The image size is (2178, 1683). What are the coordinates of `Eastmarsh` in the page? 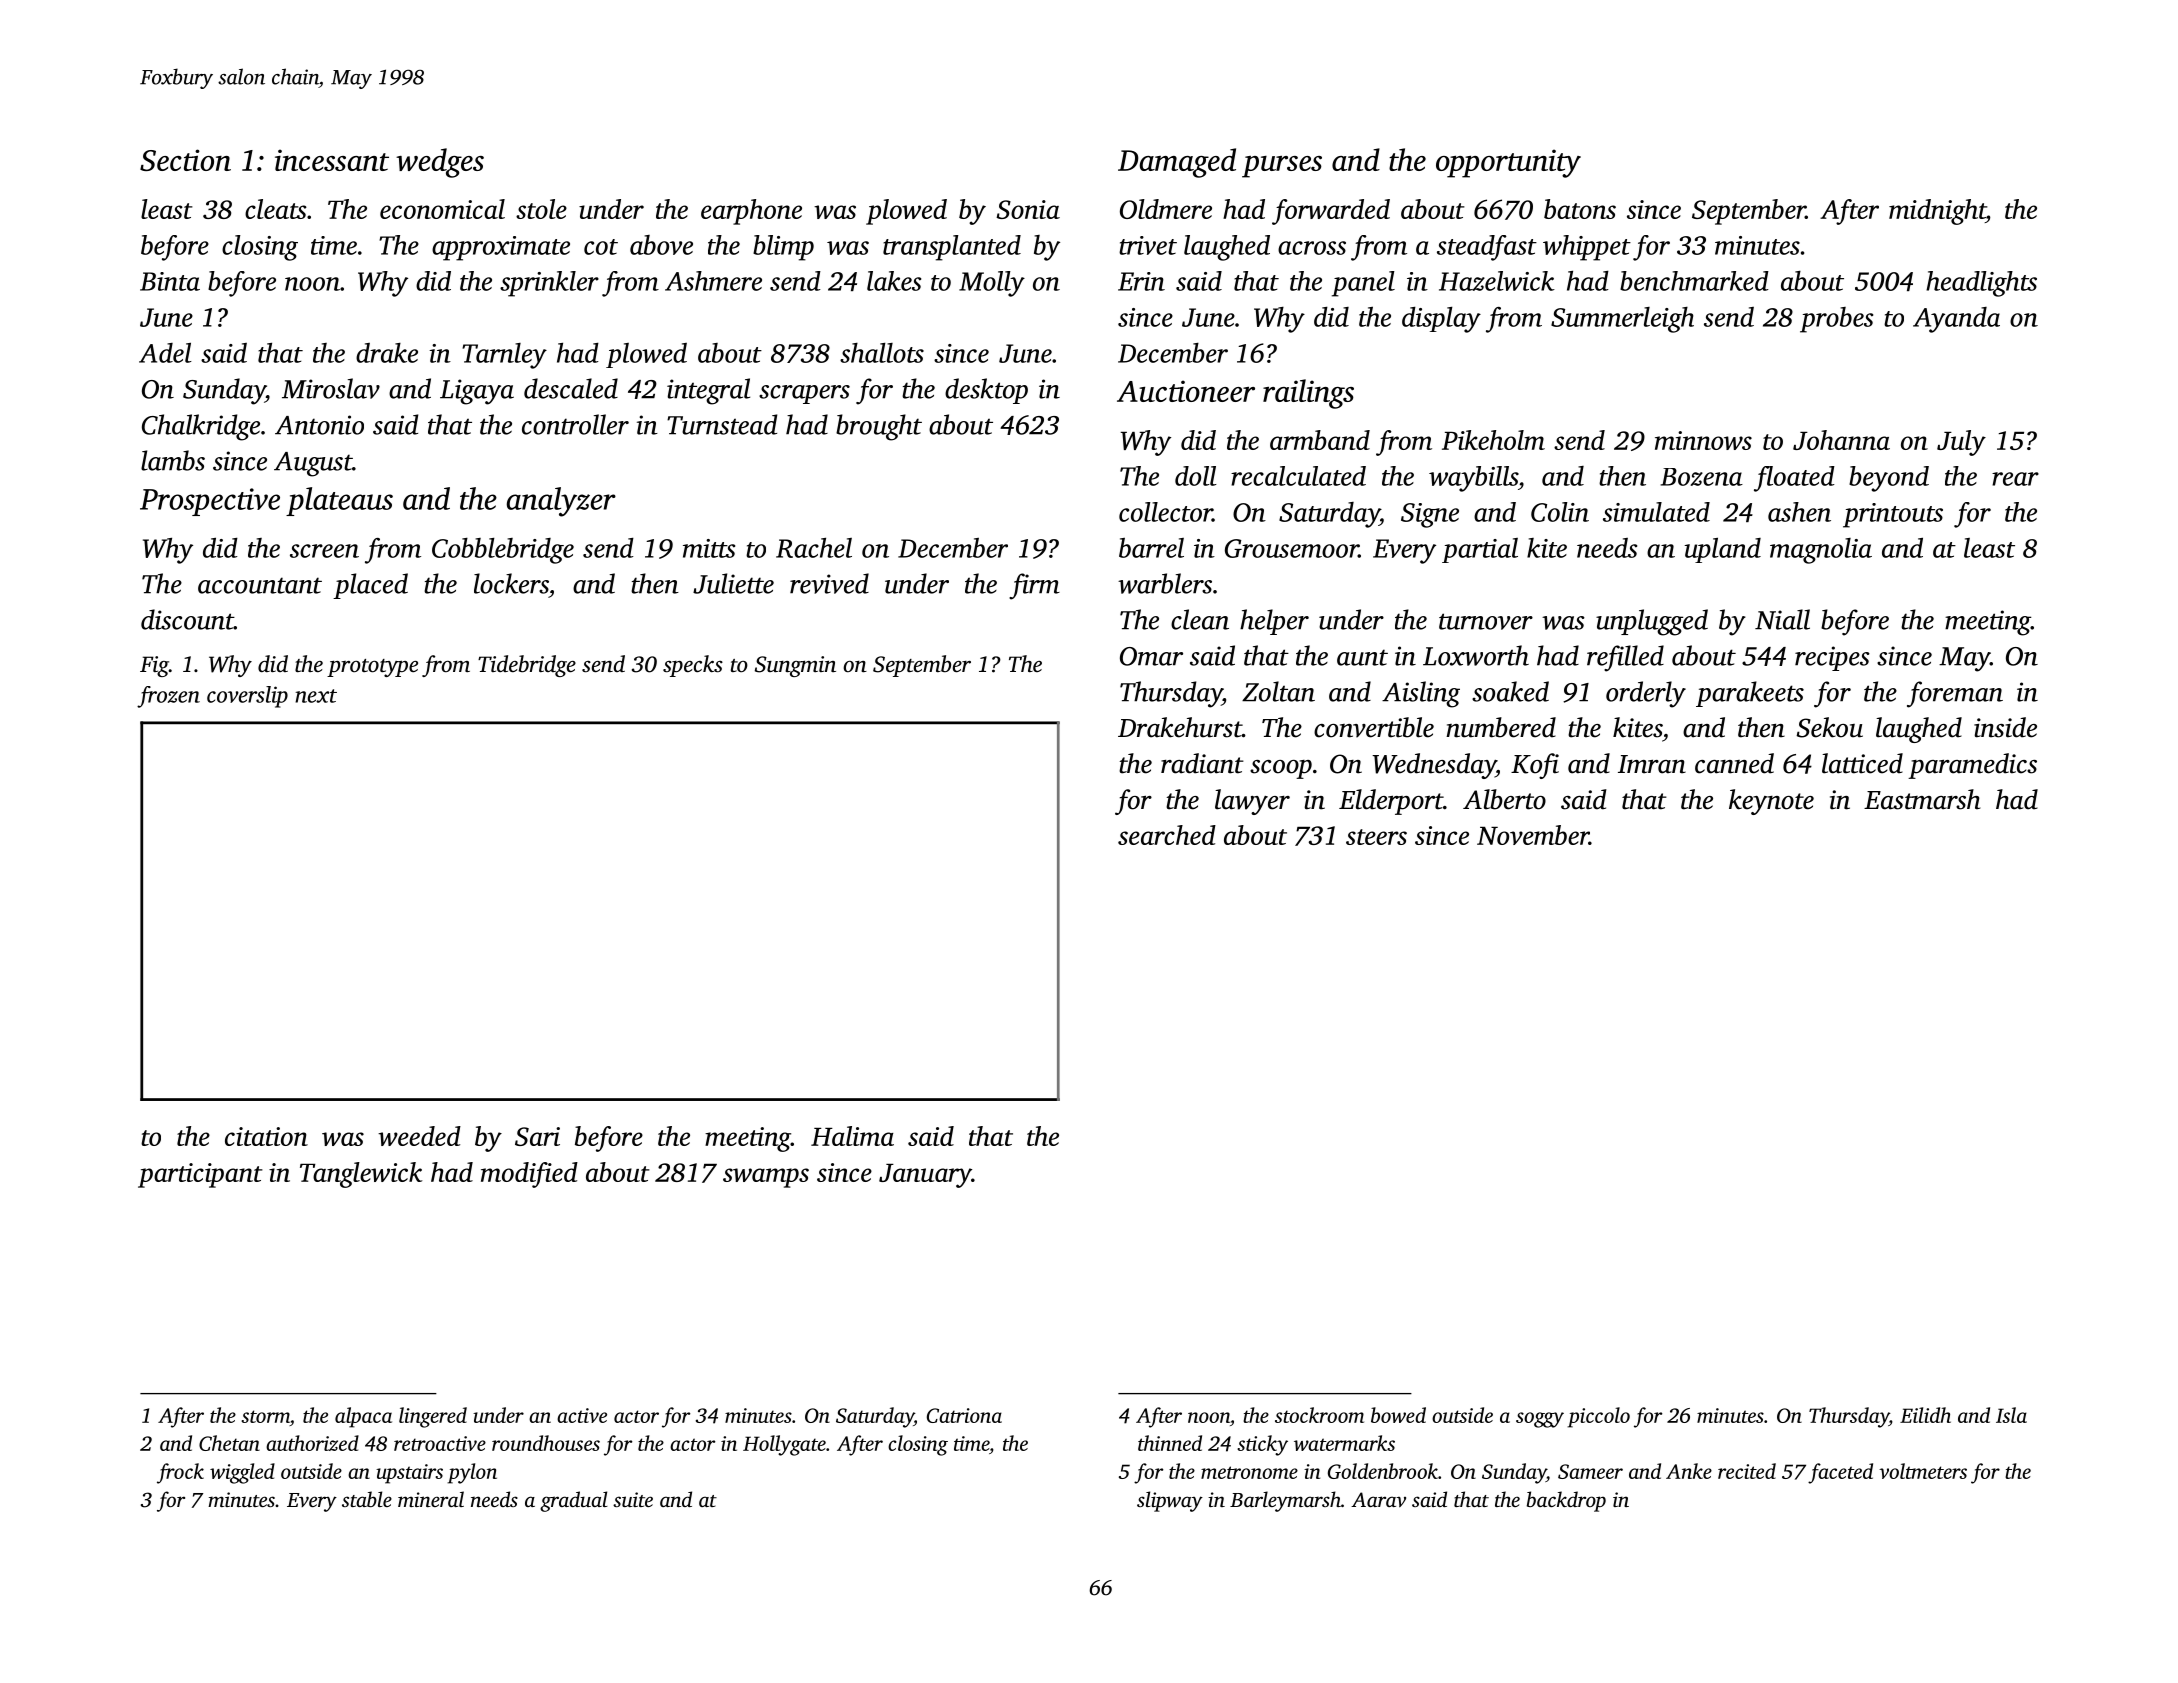 It's located at (1922, 799).
